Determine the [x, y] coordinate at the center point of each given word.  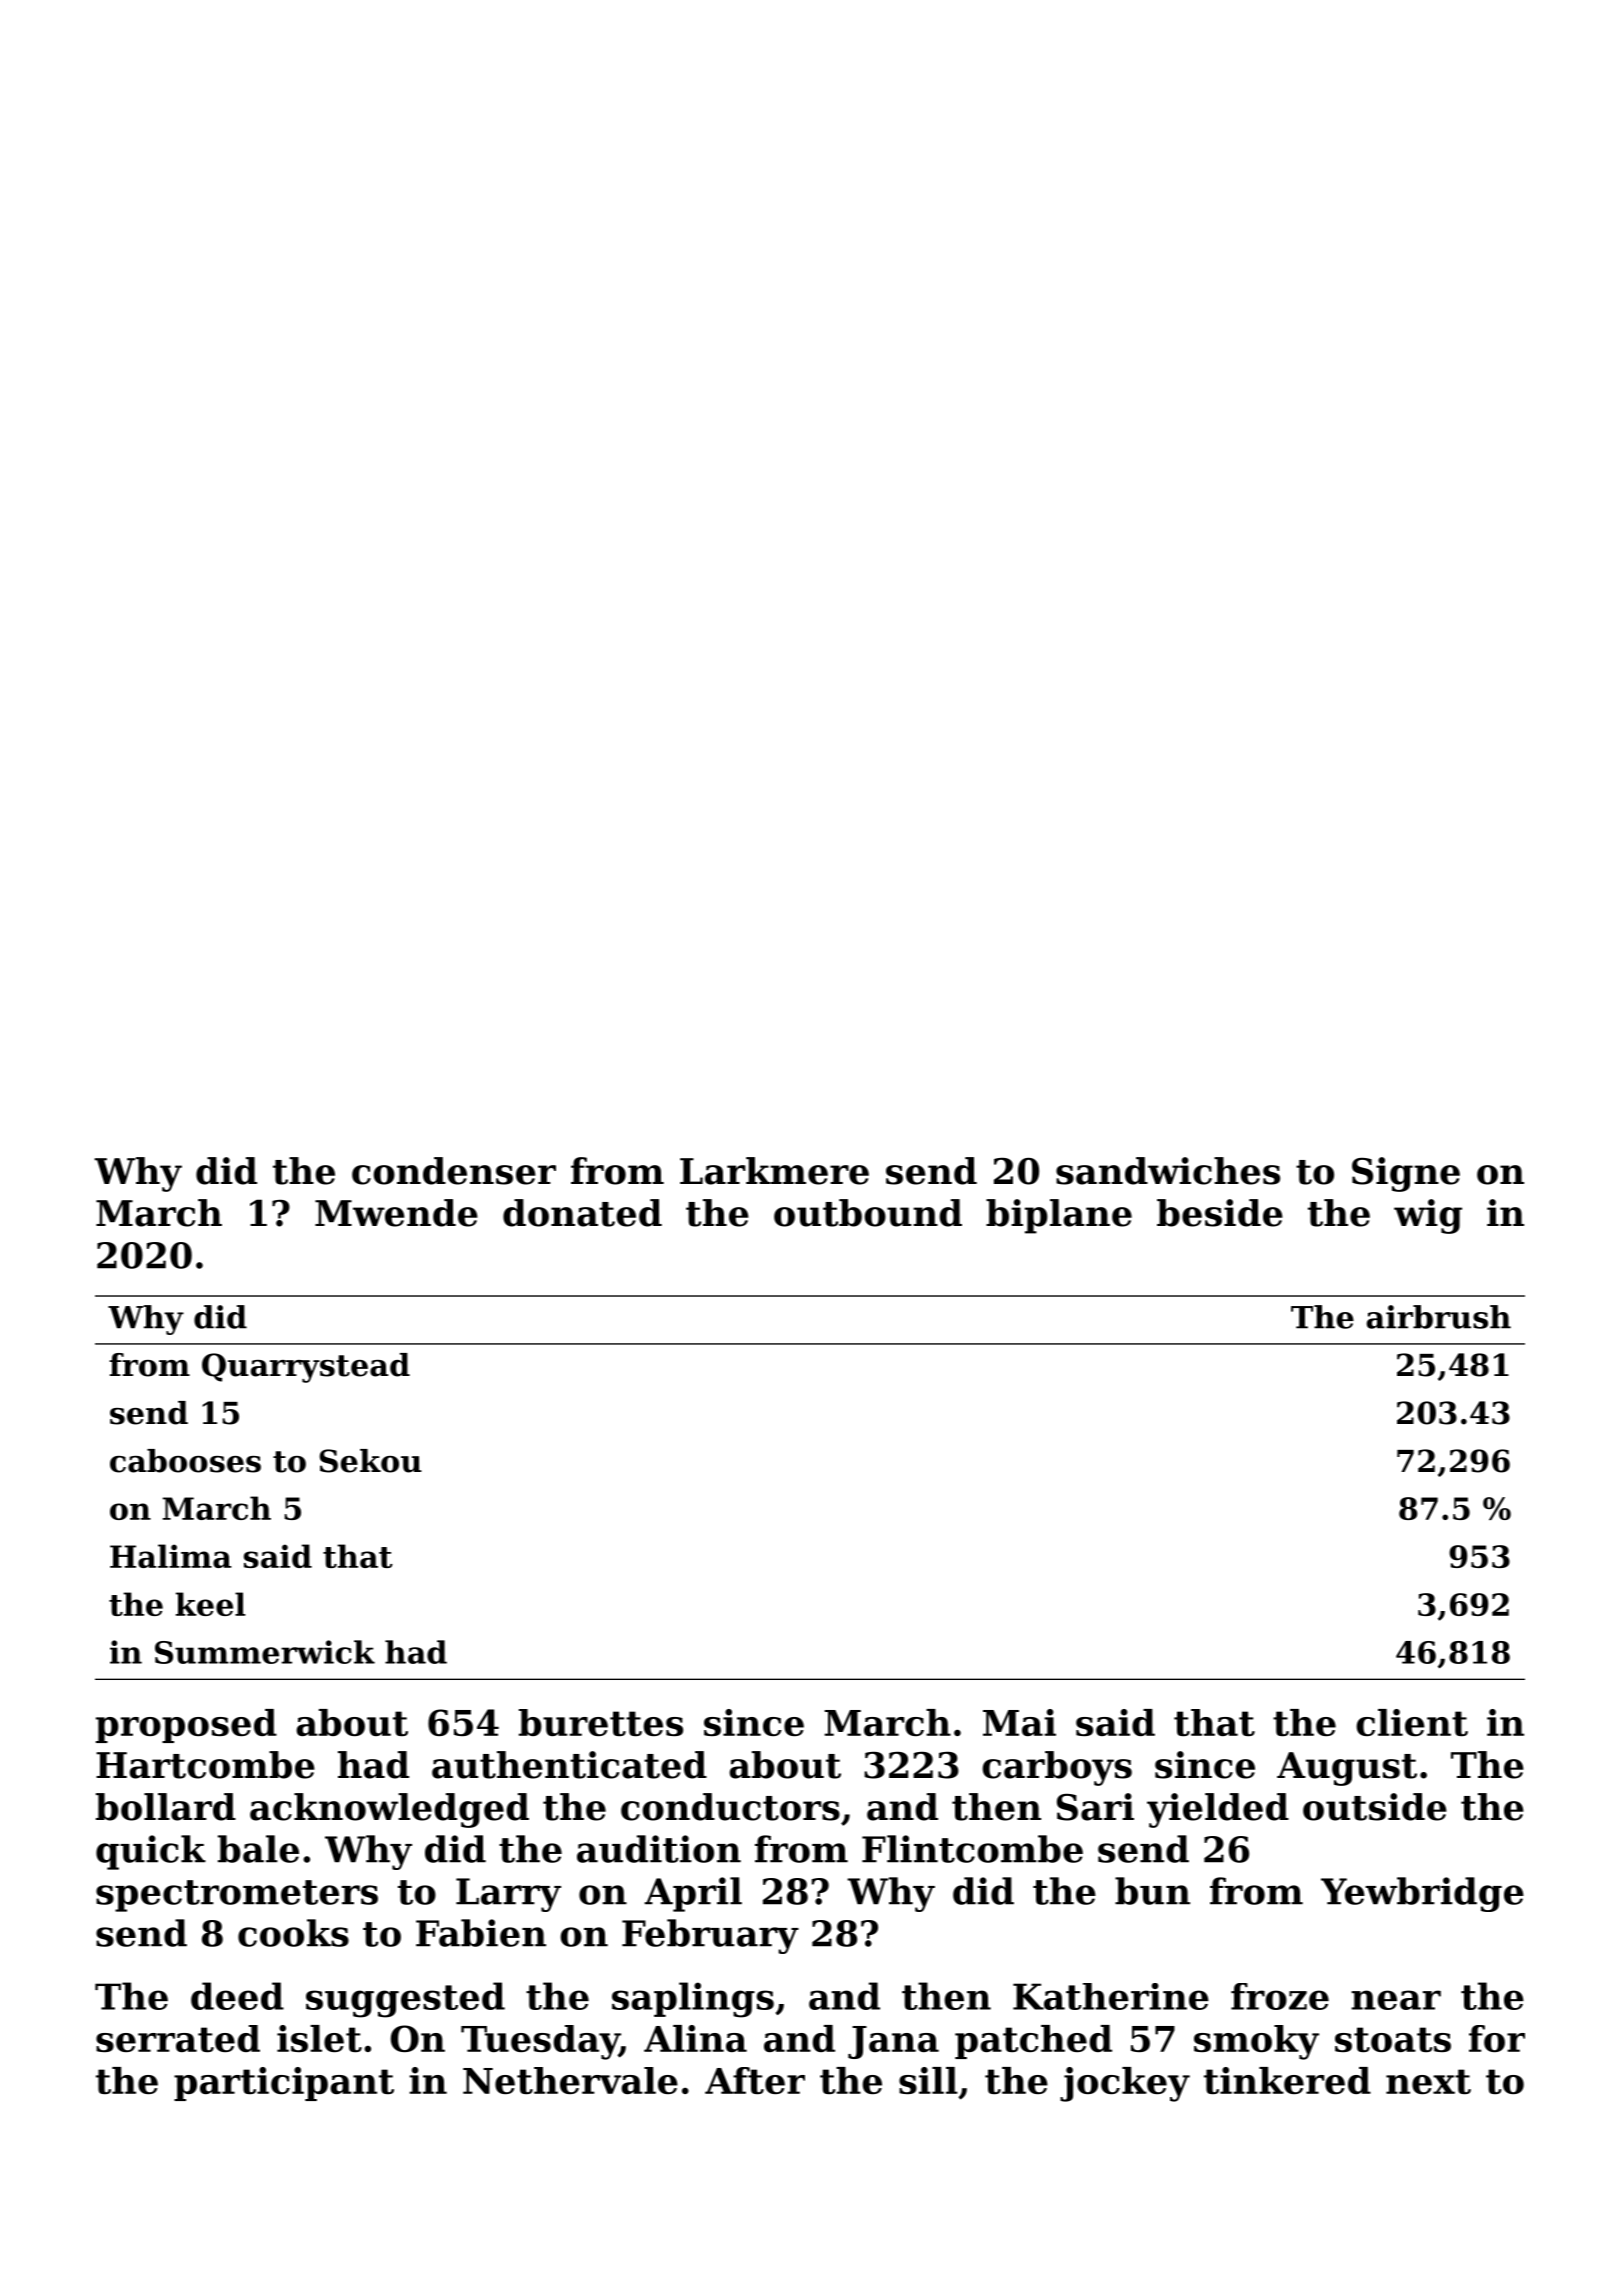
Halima [171, 1556]
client [1412, 1722]
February [710, 1936]
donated [582, 1213]
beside [1220, 1213]
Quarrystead [306, 1368]
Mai [1019, 1722]
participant [284, 2084]
